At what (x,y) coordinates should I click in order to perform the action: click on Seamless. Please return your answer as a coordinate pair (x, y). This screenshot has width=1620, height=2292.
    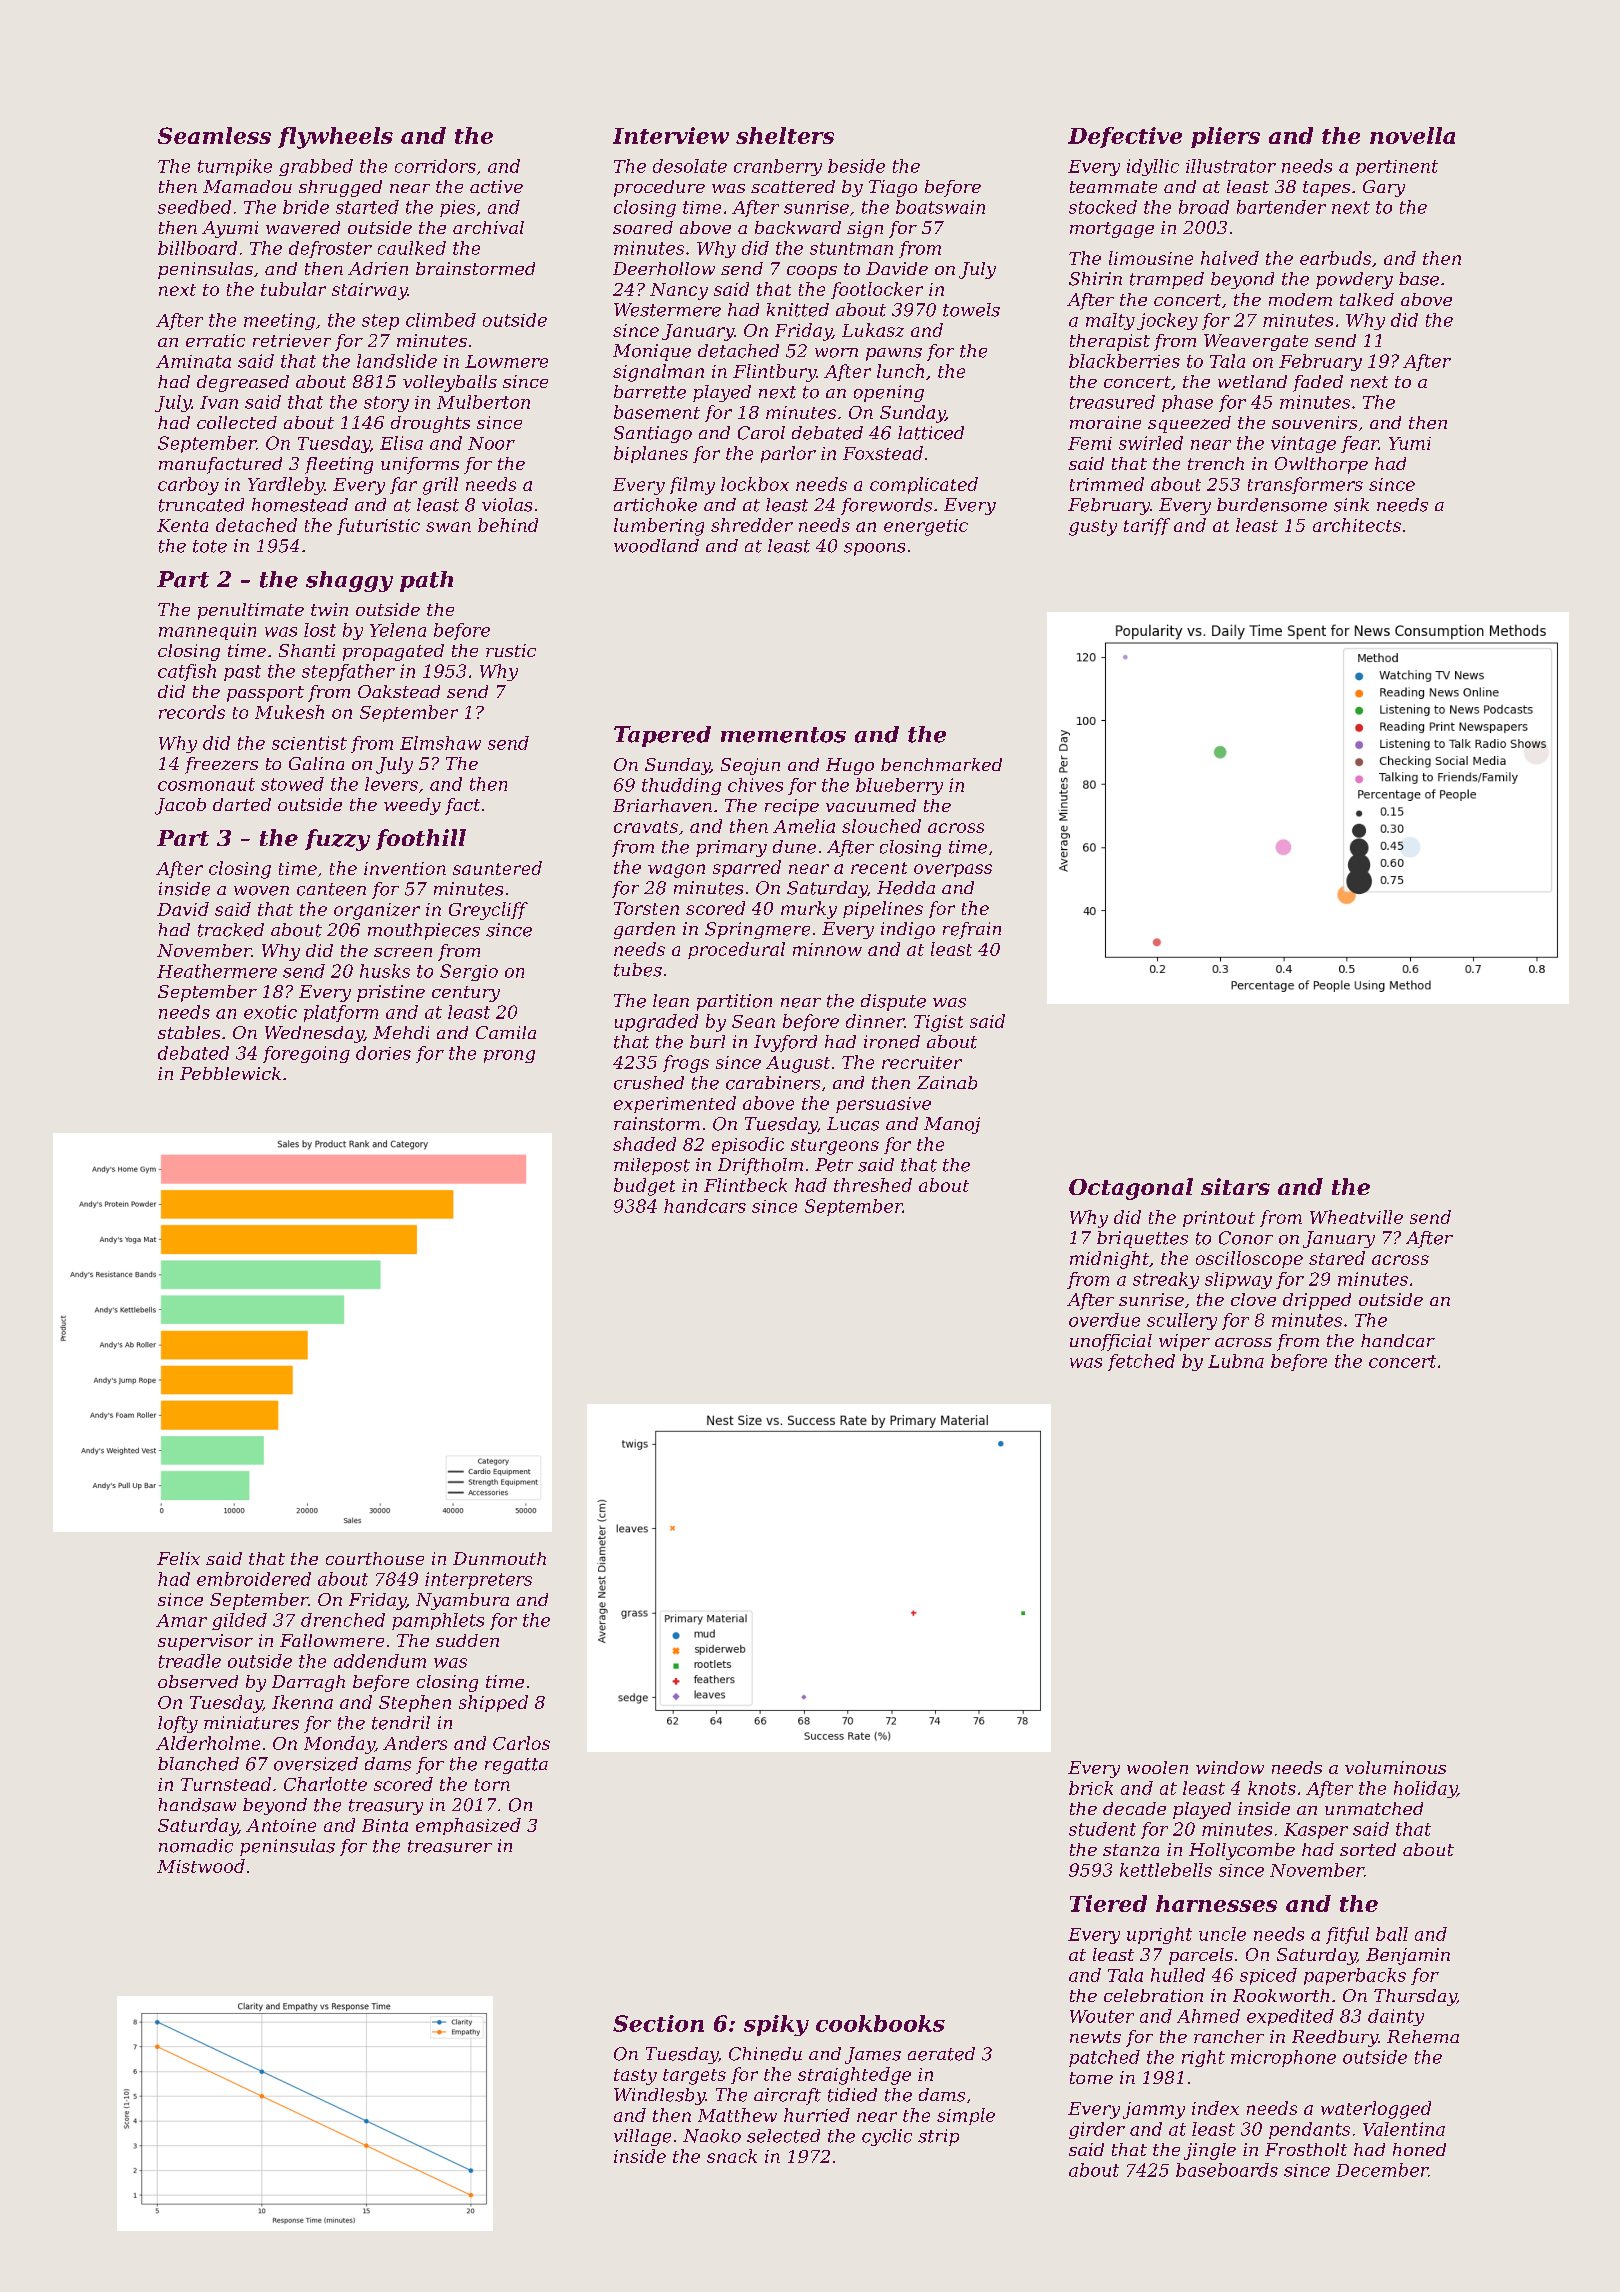
    Looking at the image, I should click on (214, 135).
